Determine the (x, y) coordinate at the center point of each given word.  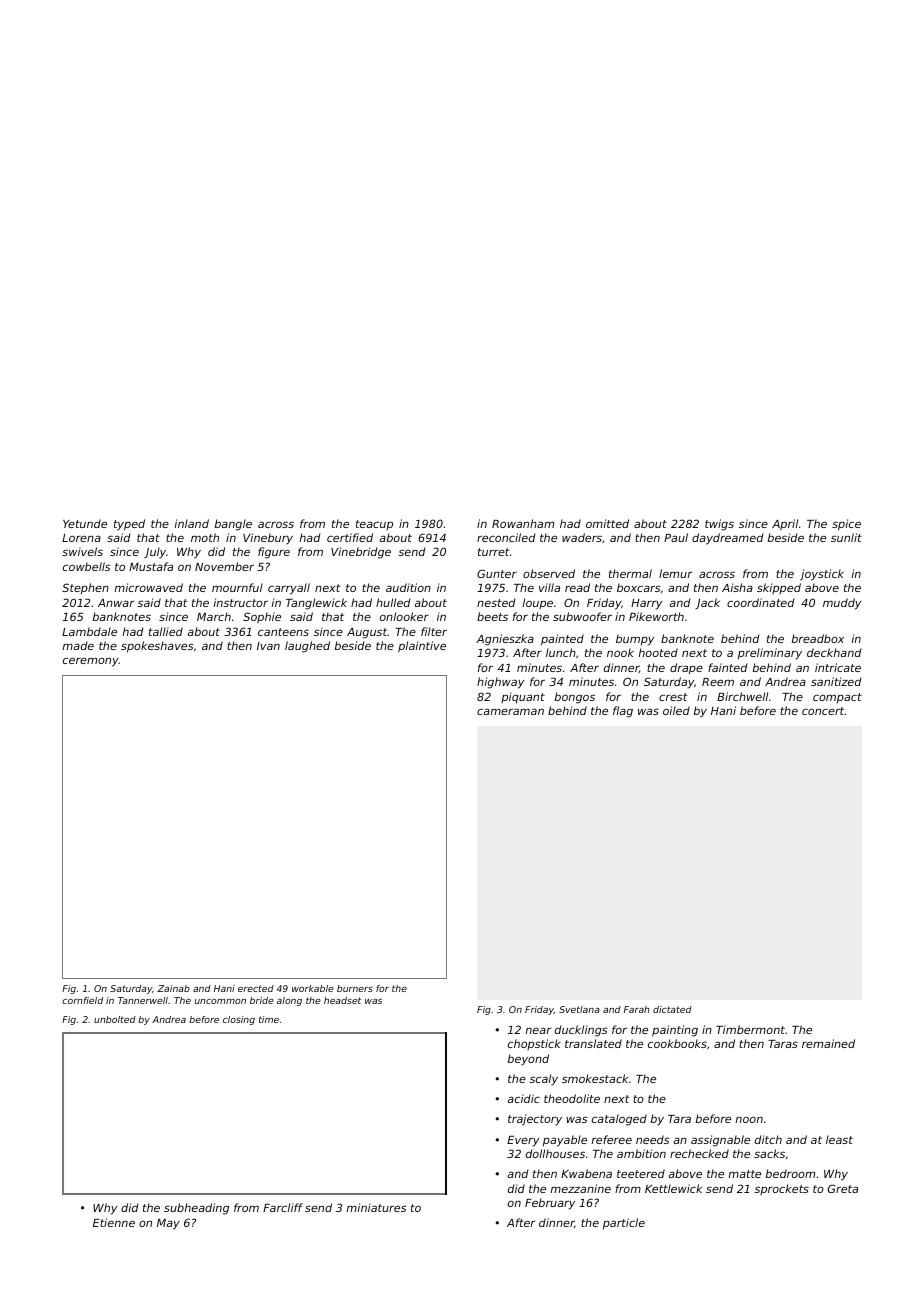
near (538, 1030)
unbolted (115, 1019)
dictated (672, 1009)
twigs (719, 525)
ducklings (581, 1031)
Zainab (173, 988)
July (155, 553)
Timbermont (750, 1029)
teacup (374, 525)
